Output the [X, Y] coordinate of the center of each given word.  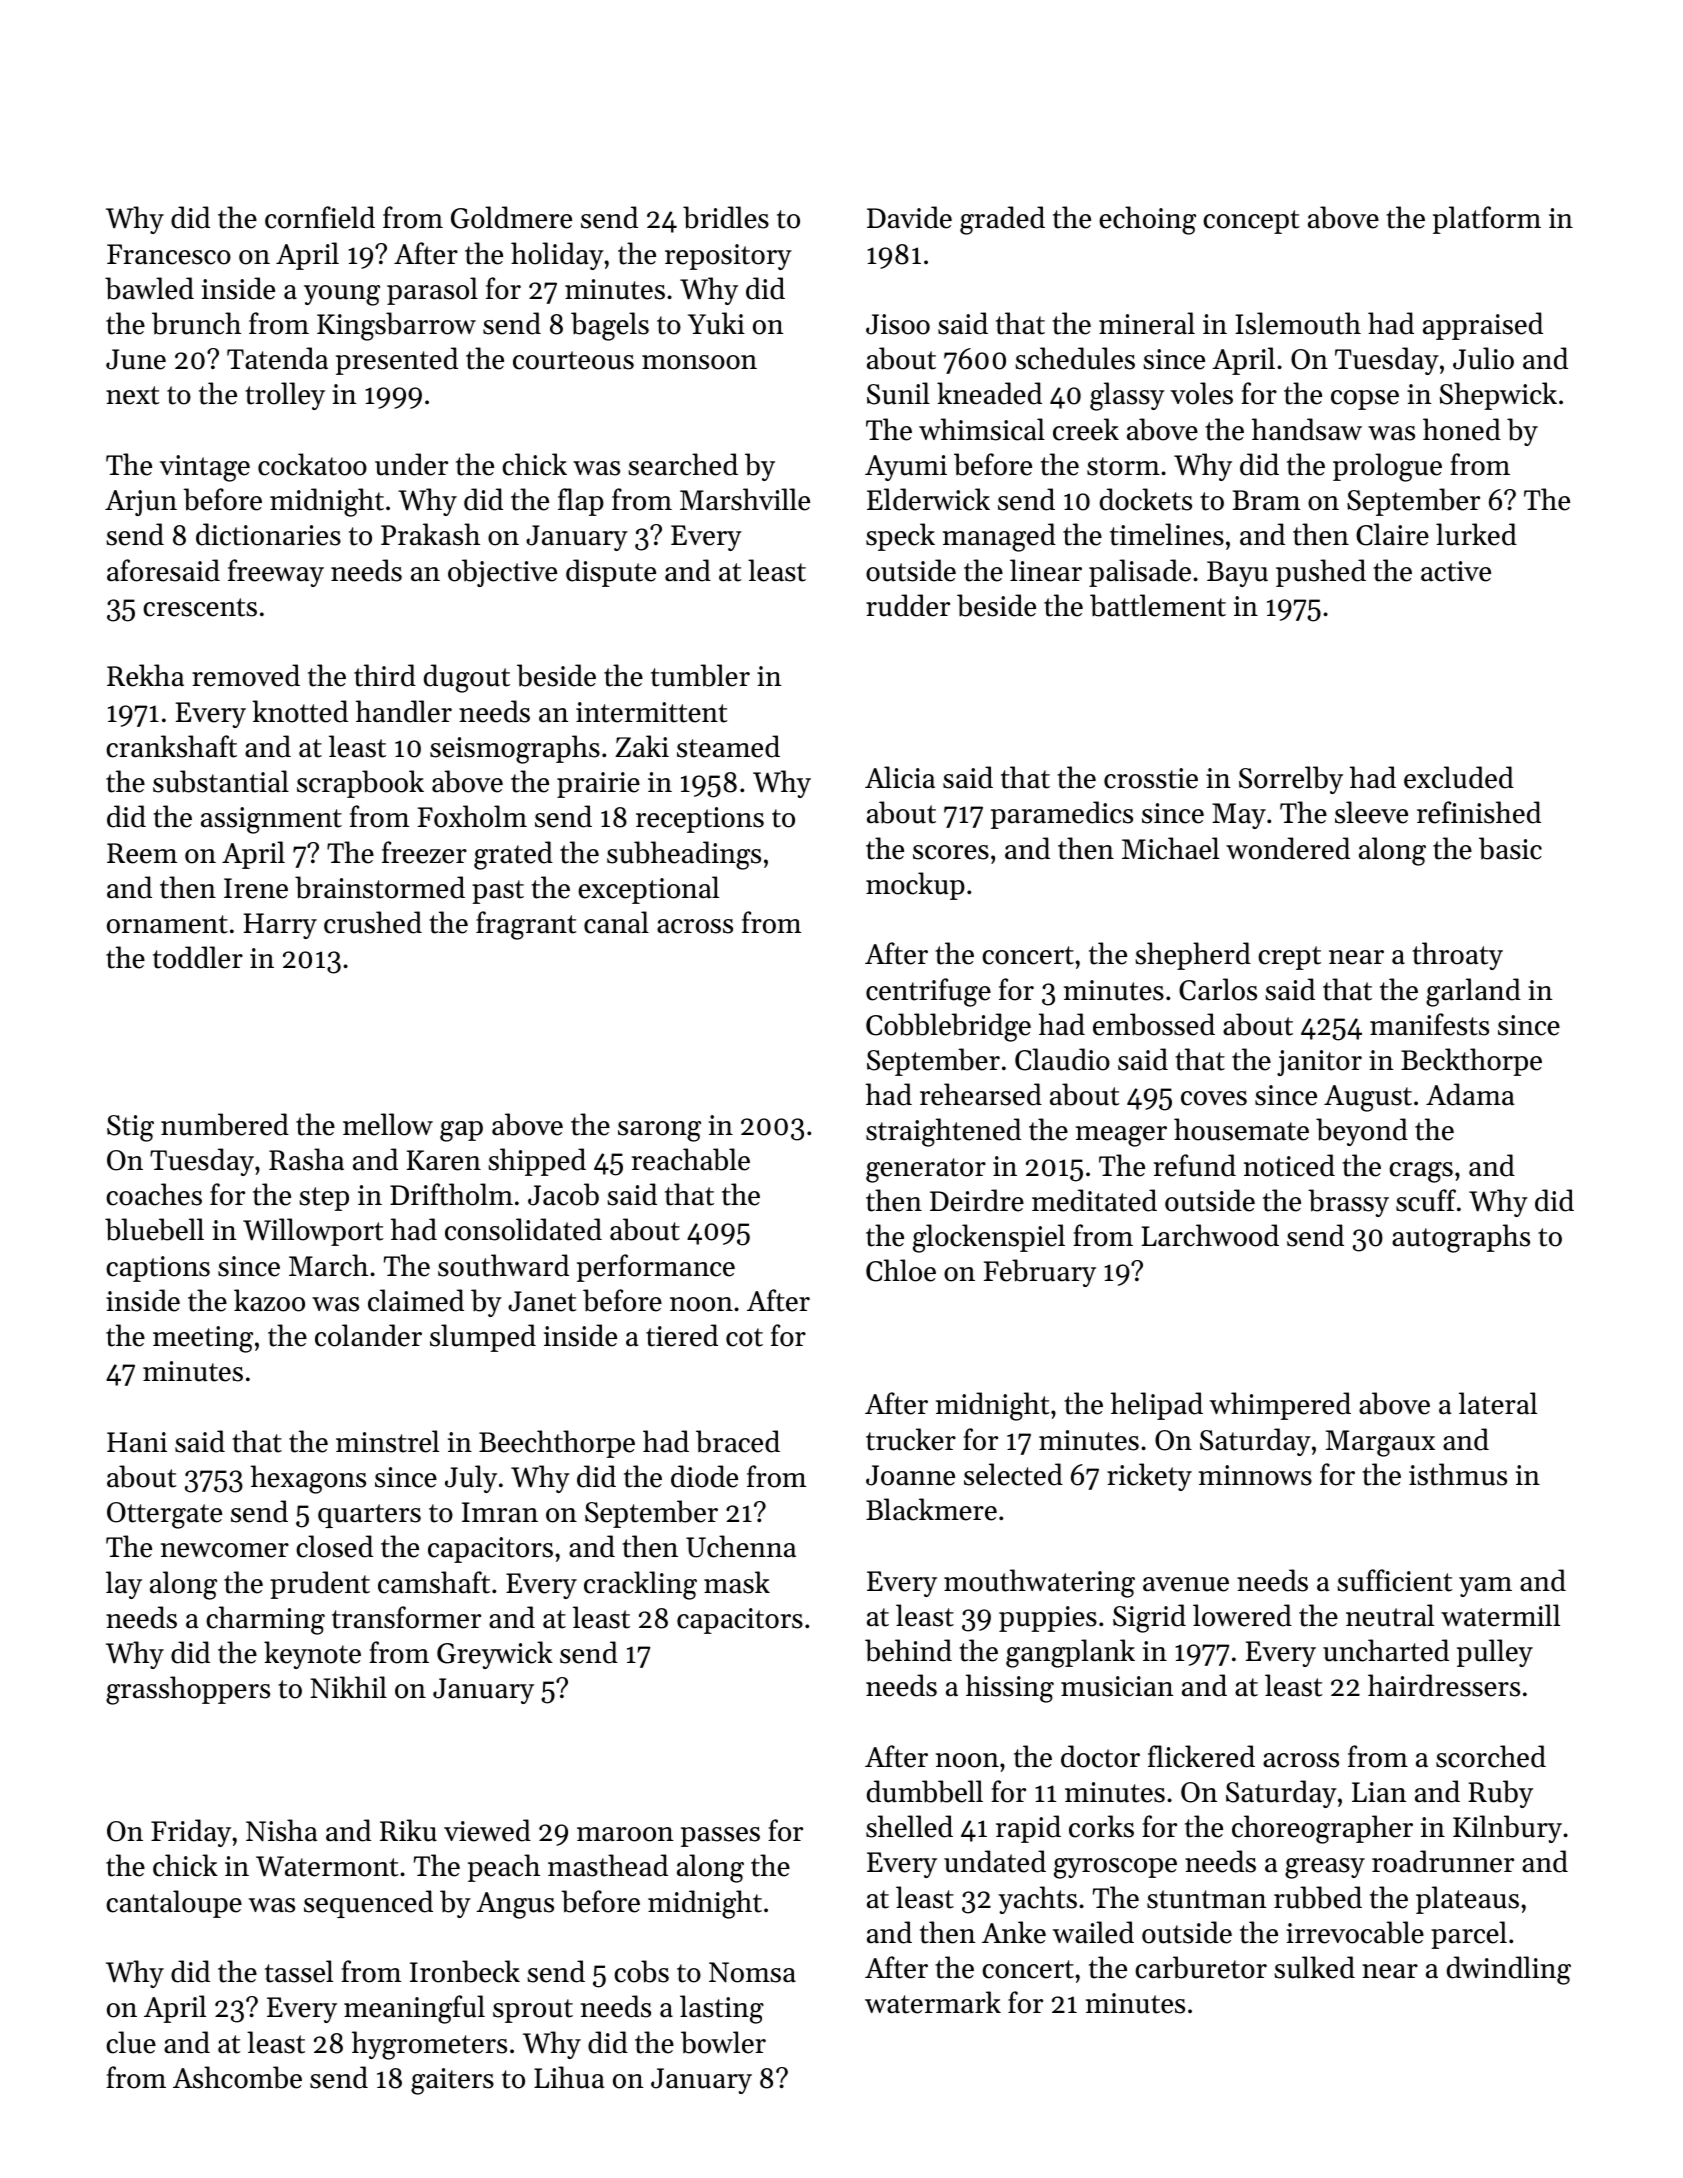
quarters [369, 1516]
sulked [1314, 1967]
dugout [467, 678]
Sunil [898, 393]
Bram [1266, 500]
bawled [149, 288]
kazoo [269, 1300]
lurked [1476, 534]
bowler [723, 2042]
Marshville [745, 499]
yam [1485, 1587]
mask [737, 1582]
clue [131, 2042]
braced [738, 1441]
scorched [1491, 1756]
